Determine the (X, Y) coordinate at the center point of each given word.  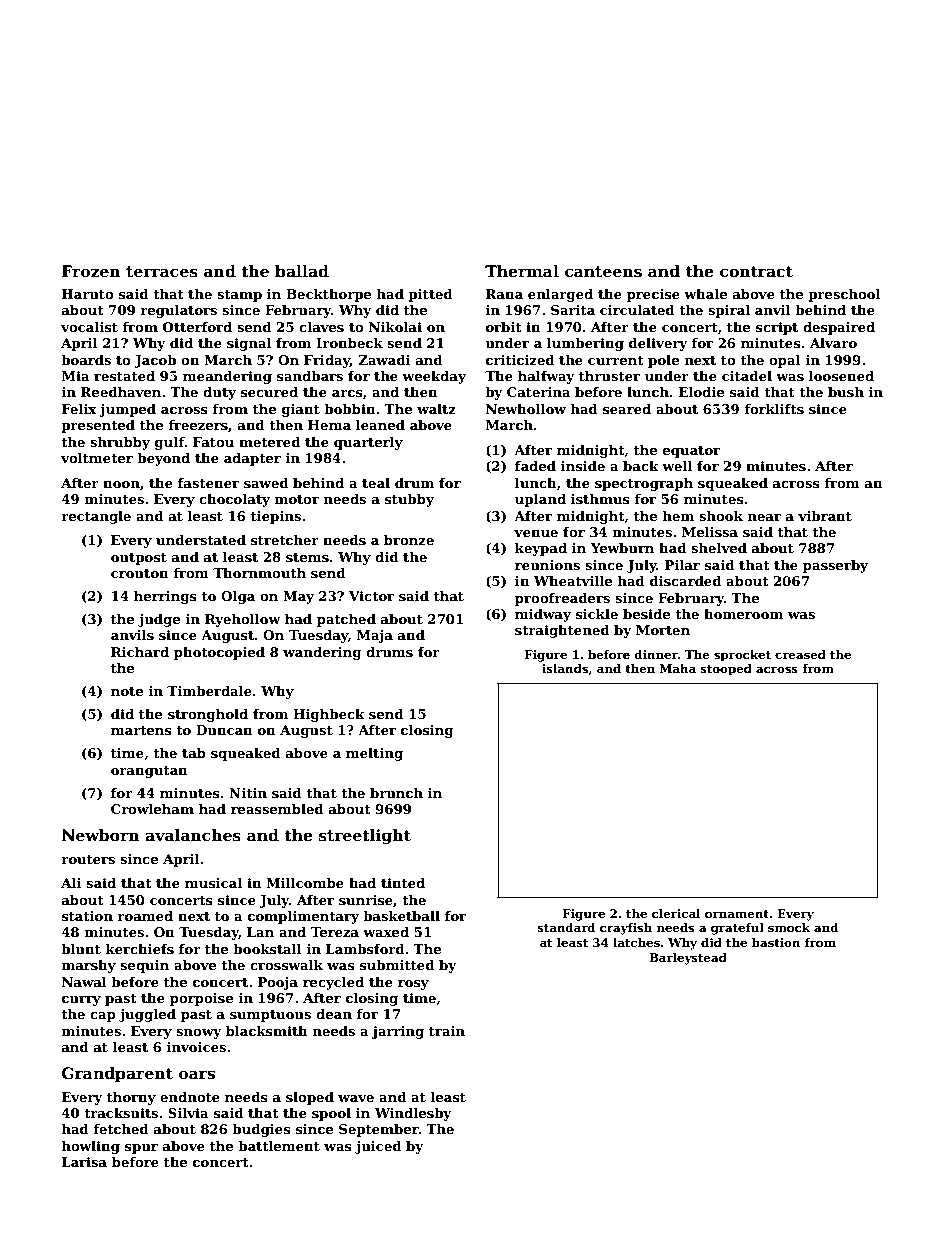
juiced (378, 1147)
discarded (686, 581)
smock (789, 927)
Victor (371, 596)
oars (197, 1075)
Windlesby (413, 1114)
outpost (139, 559)
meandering (227, 377)
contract (756, 272)
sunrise (366, 900)
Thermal (522, 271)
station (87, 916)
